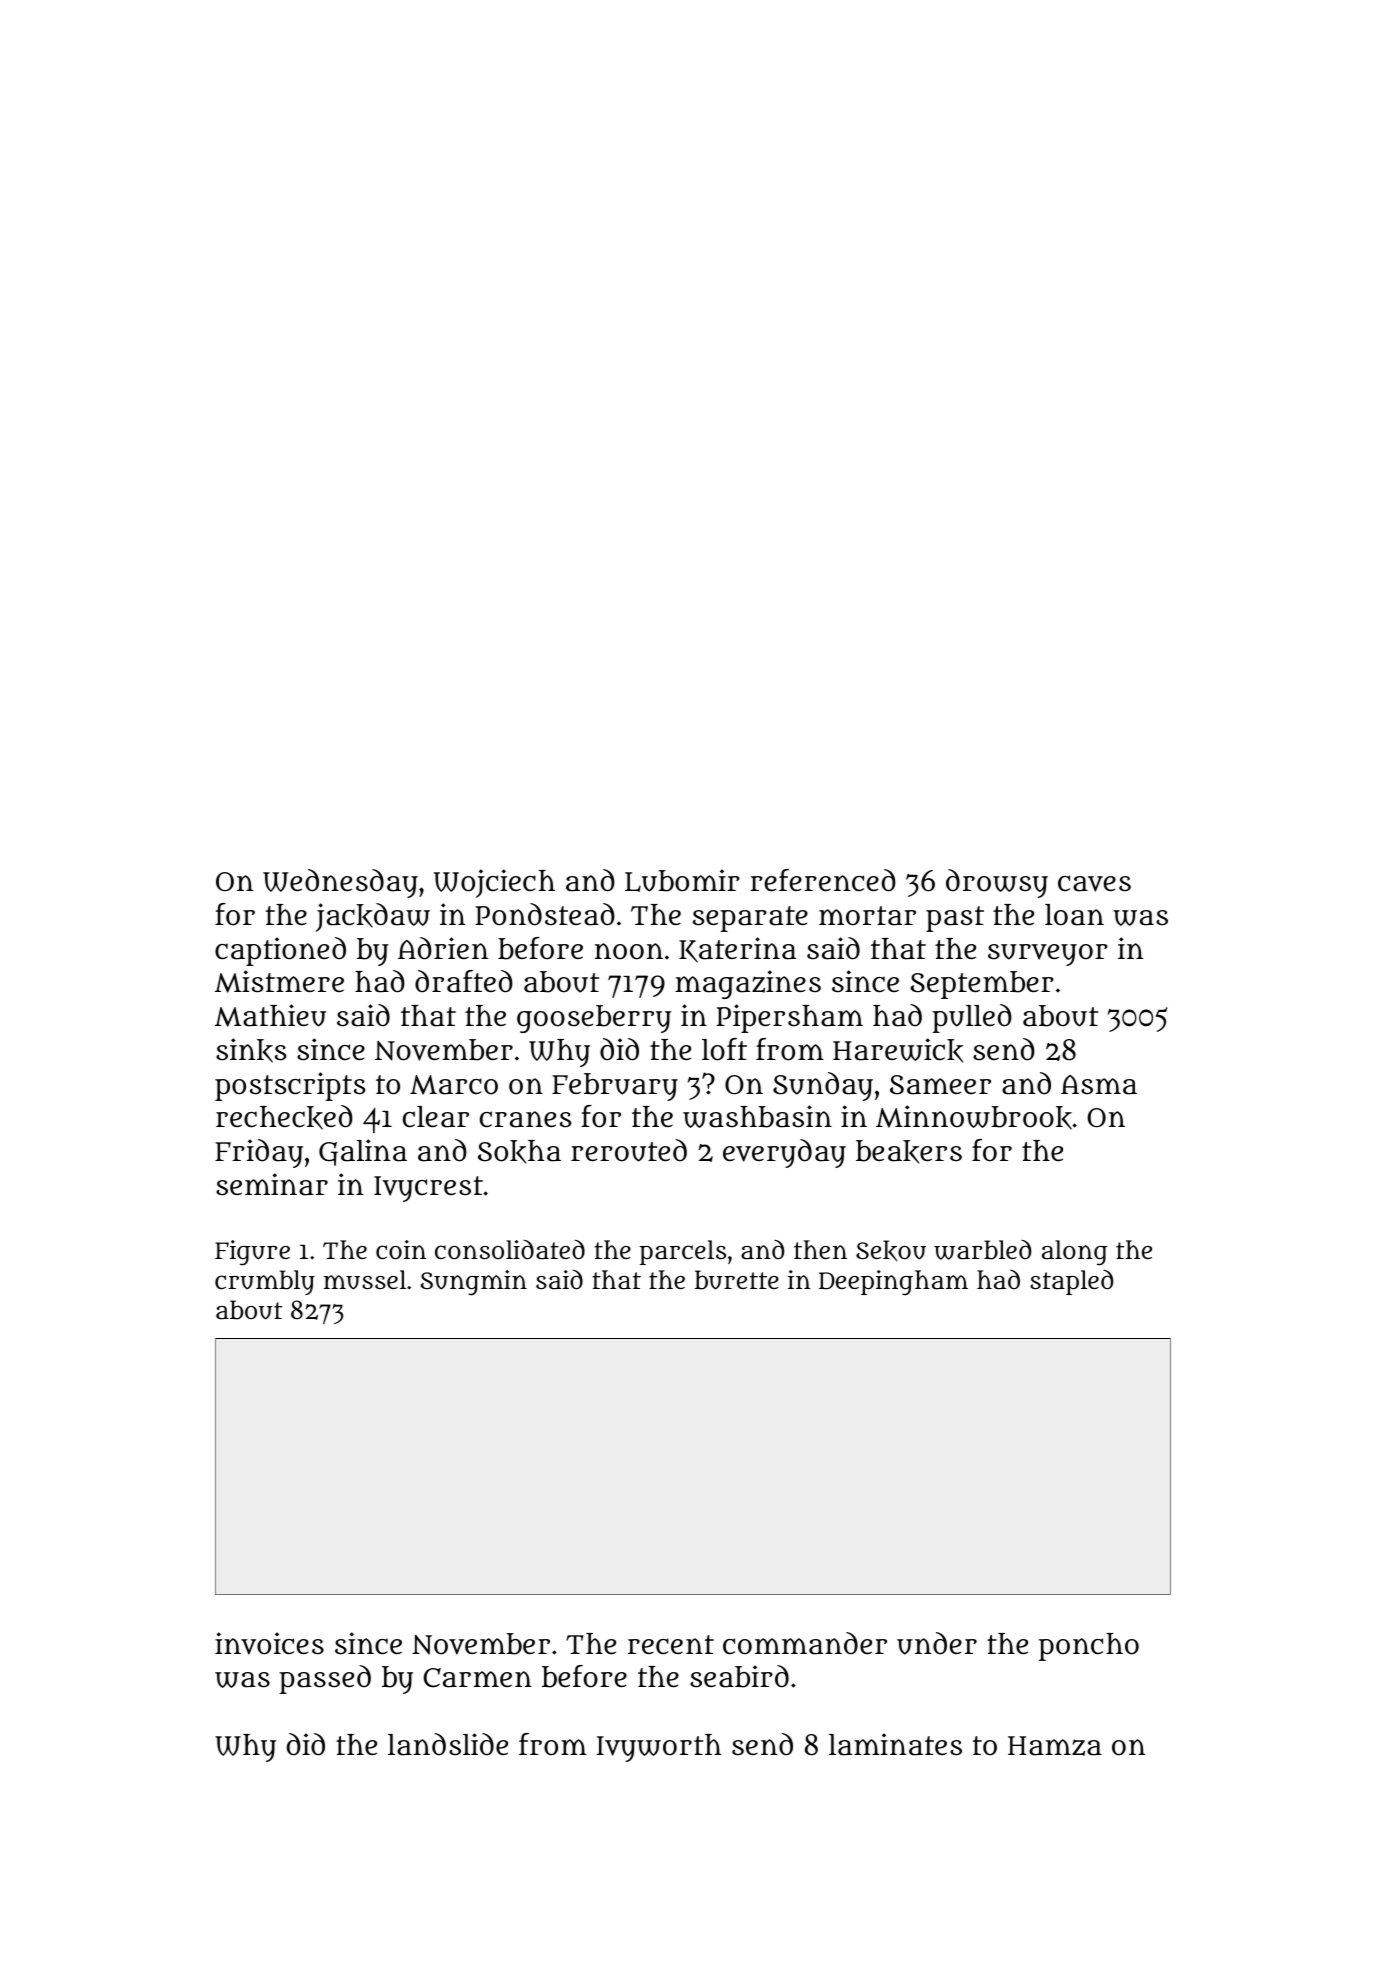 Image resolution: width=1386 pixels, height=1969 pixels. What do you see at coordinates (659, 1748) in the screenshot?
I see `Ivyworth` at bounding box center [659, 1748].
